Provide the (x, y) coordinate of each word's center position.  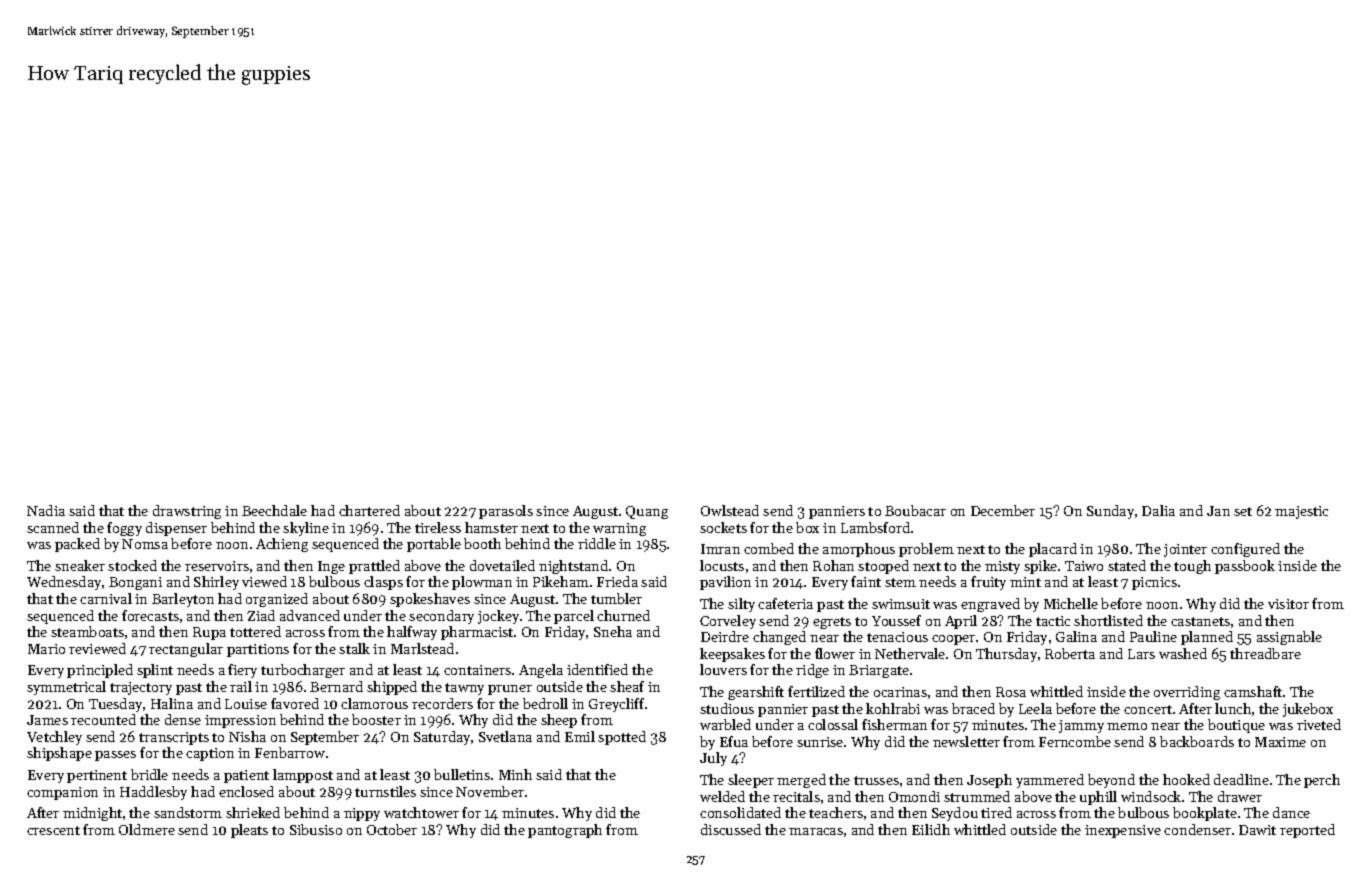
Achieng (282, 545)
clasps (383, 583)
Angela (541, 671)
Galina (1076, 636)
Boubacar (915, 510)
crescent (53, 830)
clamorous (374, 703)
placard (1053, 550)
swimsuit (901, 604)
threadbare (1265, 653)
